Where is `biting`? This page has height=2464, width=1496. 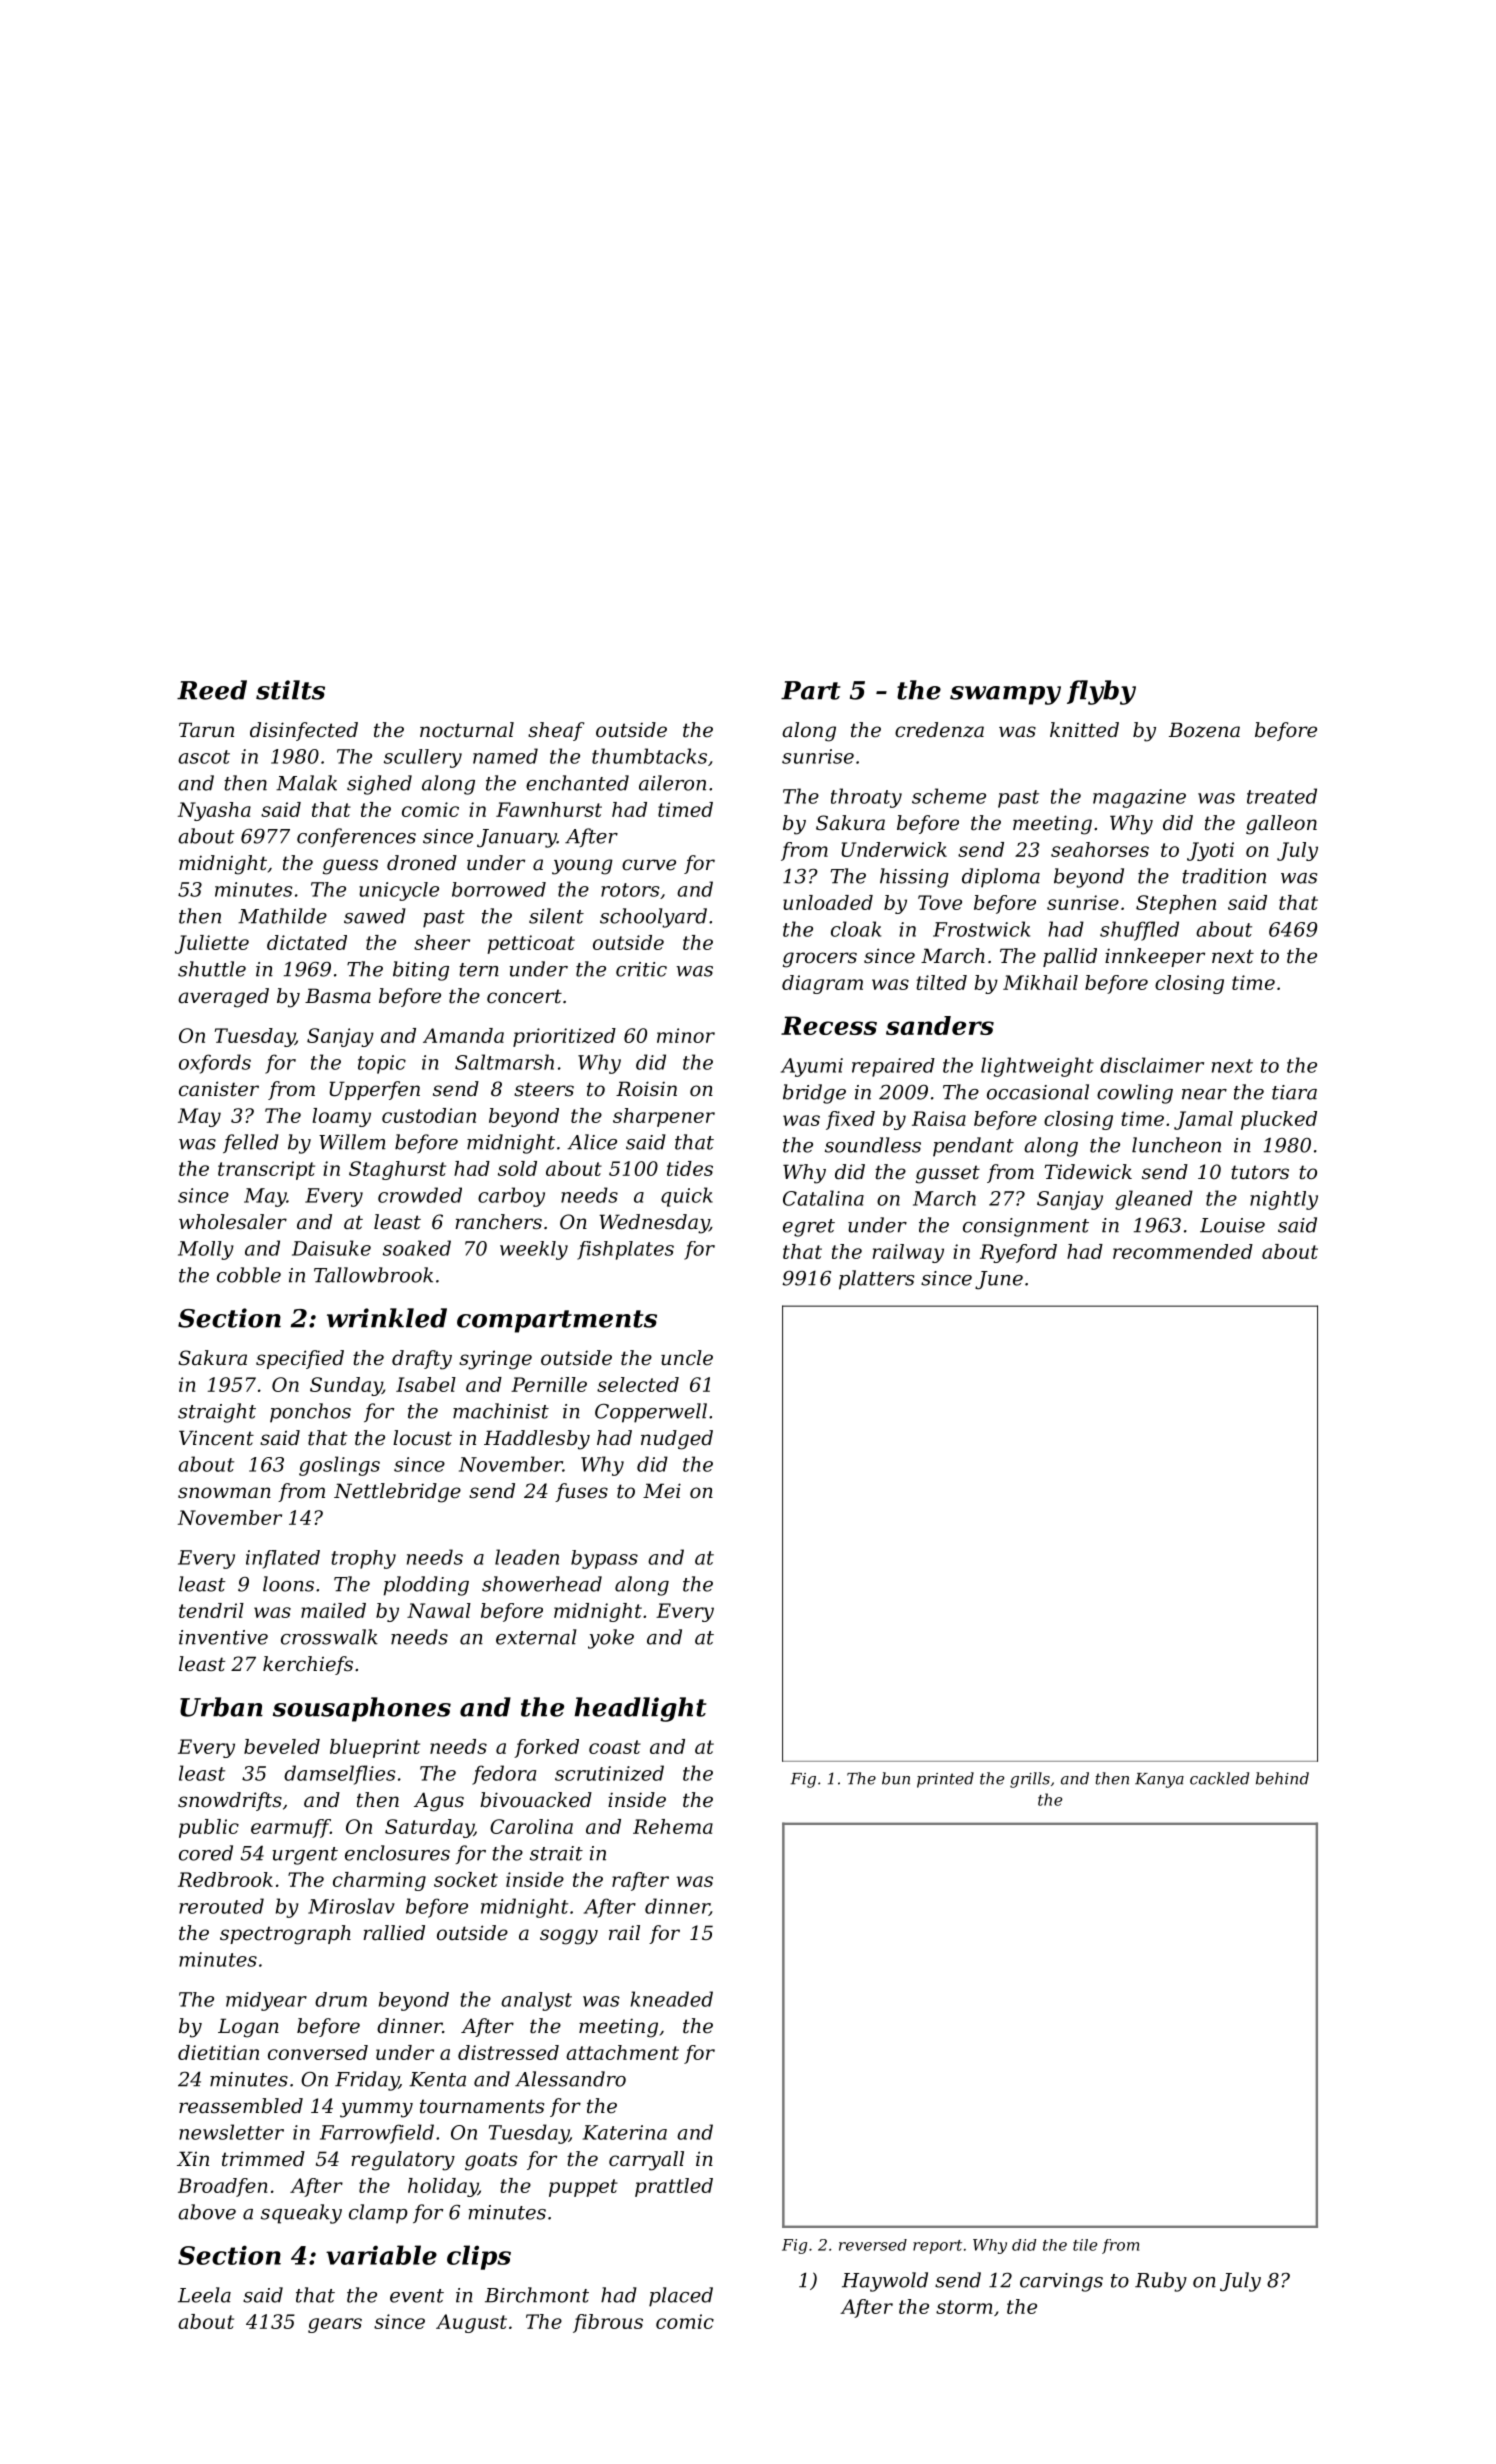 biting is located at coordinates (421, 971).
